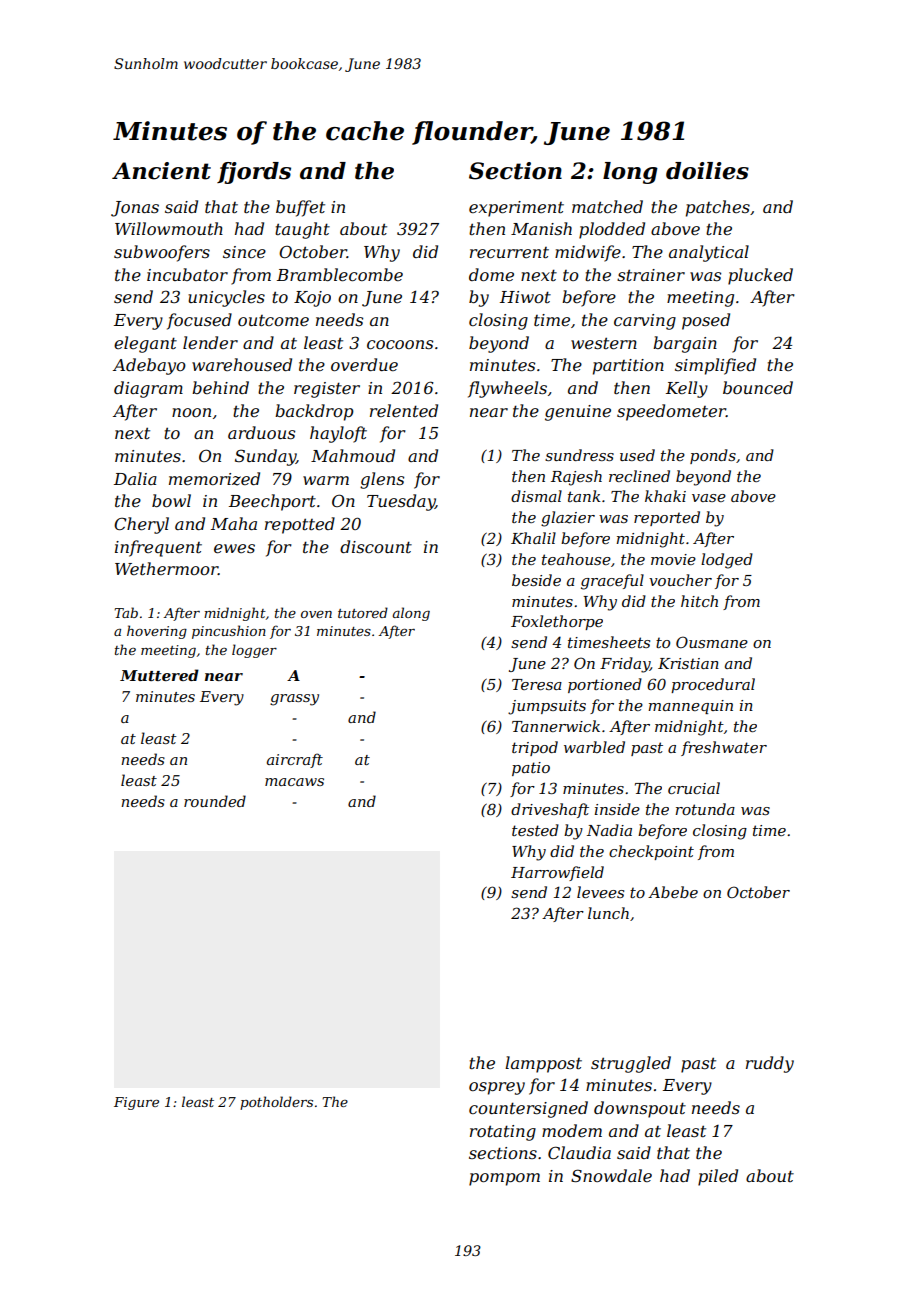  What do you see at coordinates (136, 1103) in the screenshot?
I see `Figure` at bounding box center [136, 1103].
